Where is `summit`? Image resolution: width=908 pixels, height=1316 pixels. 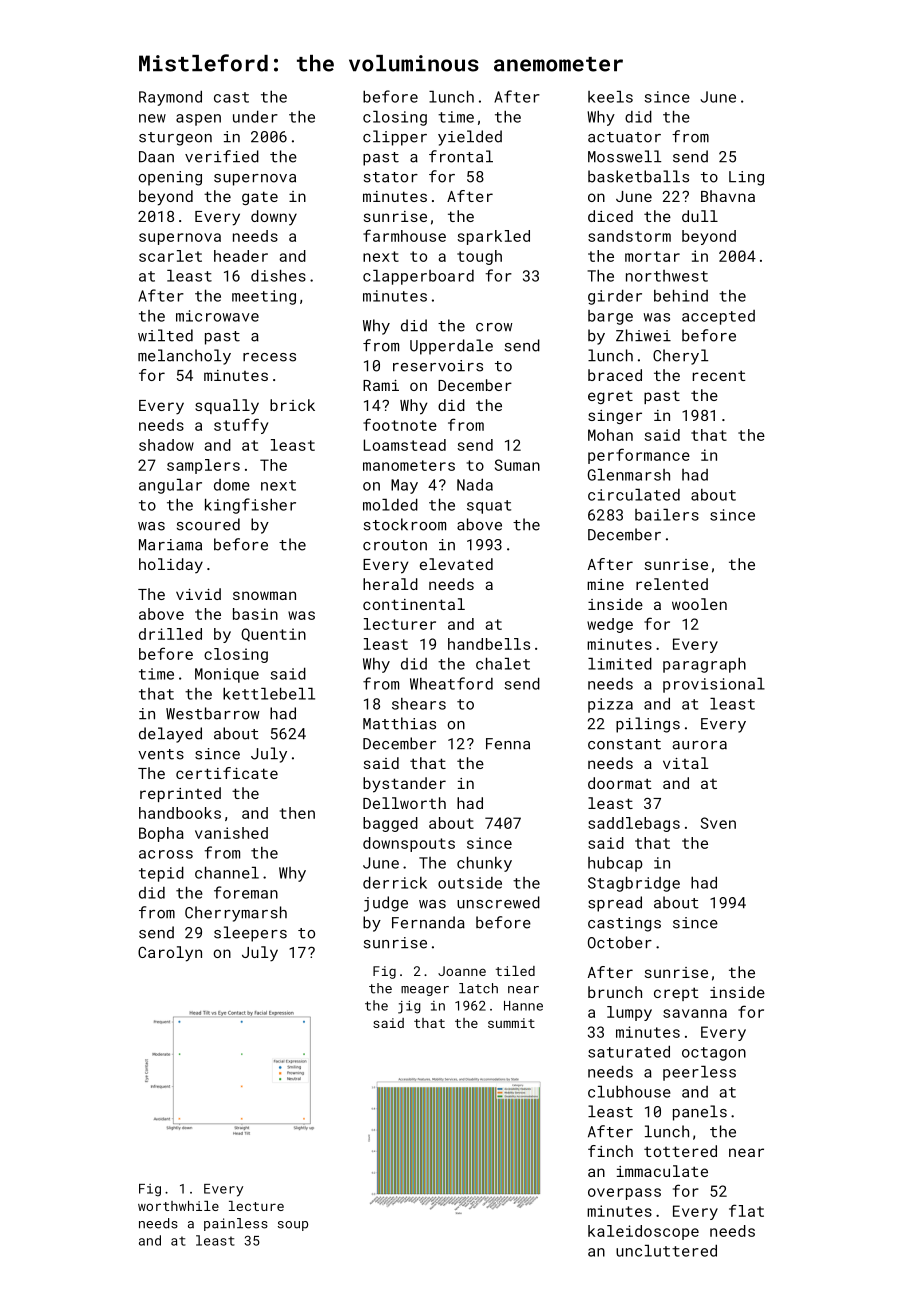
summit is located at coordinates (511, 1023).
